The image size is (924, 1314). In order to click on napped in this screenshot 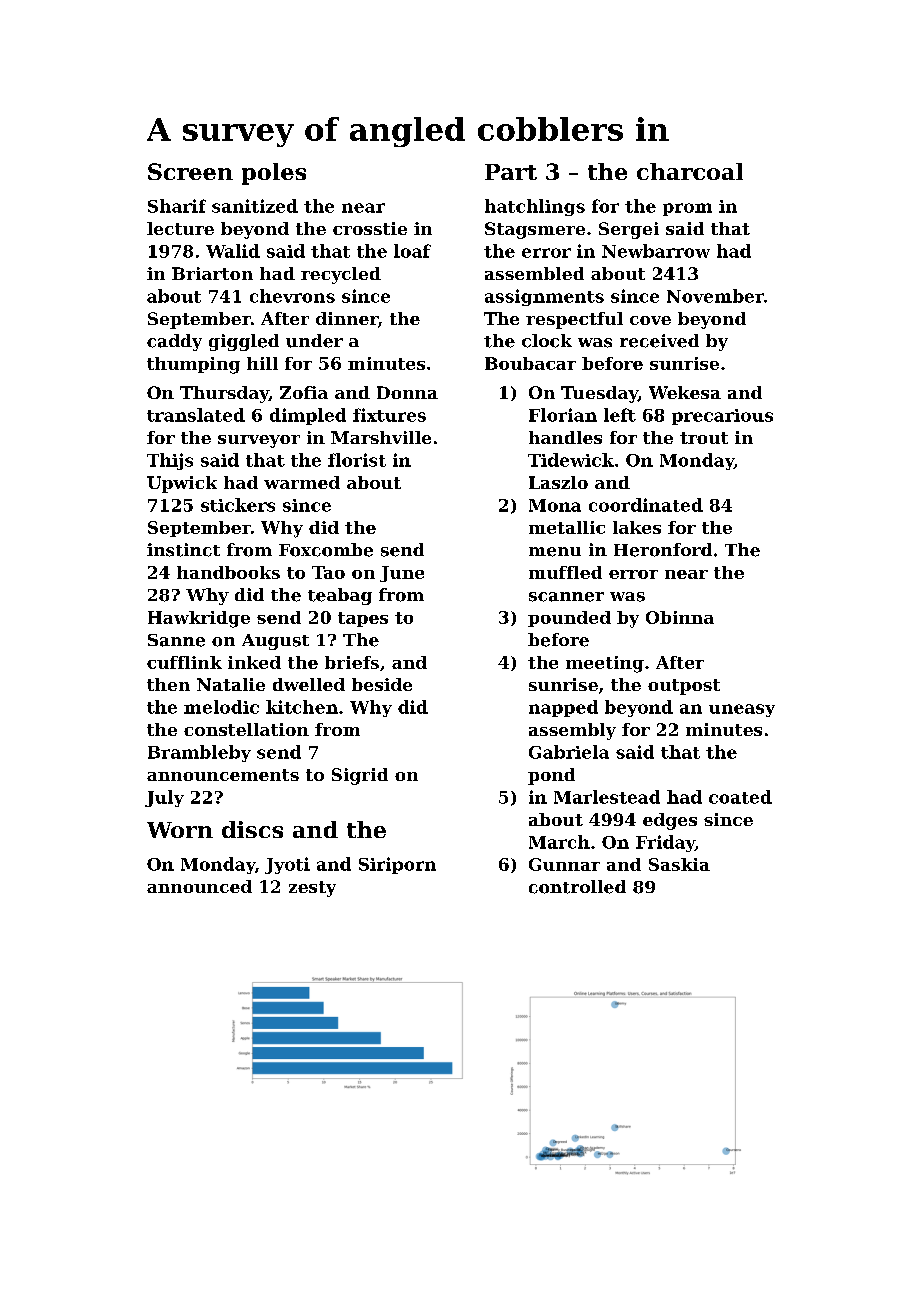, I will do `click(563, 708)`.
